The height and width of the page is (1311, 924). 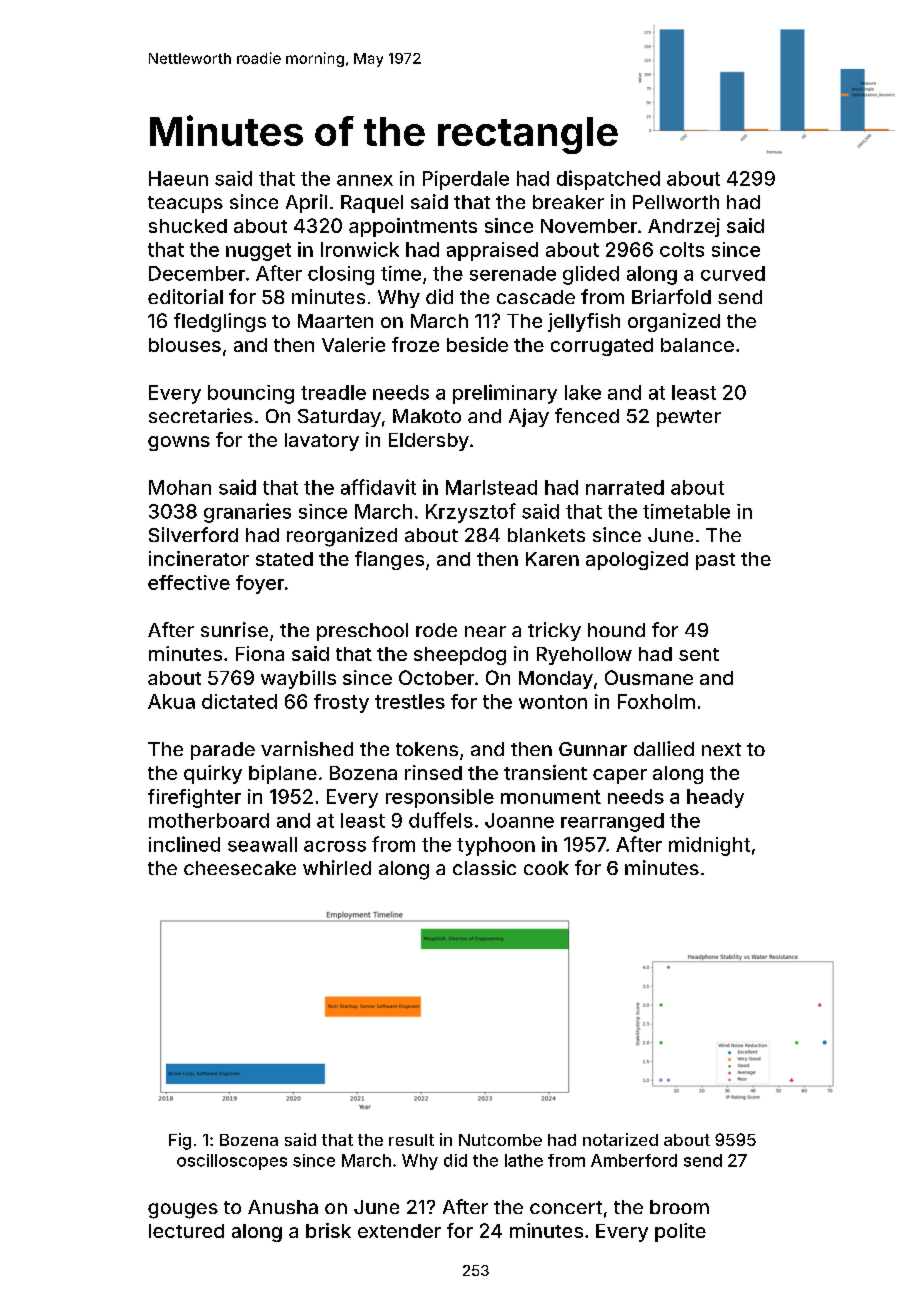 I want to click on polite, so click(x=680, y=1232).
